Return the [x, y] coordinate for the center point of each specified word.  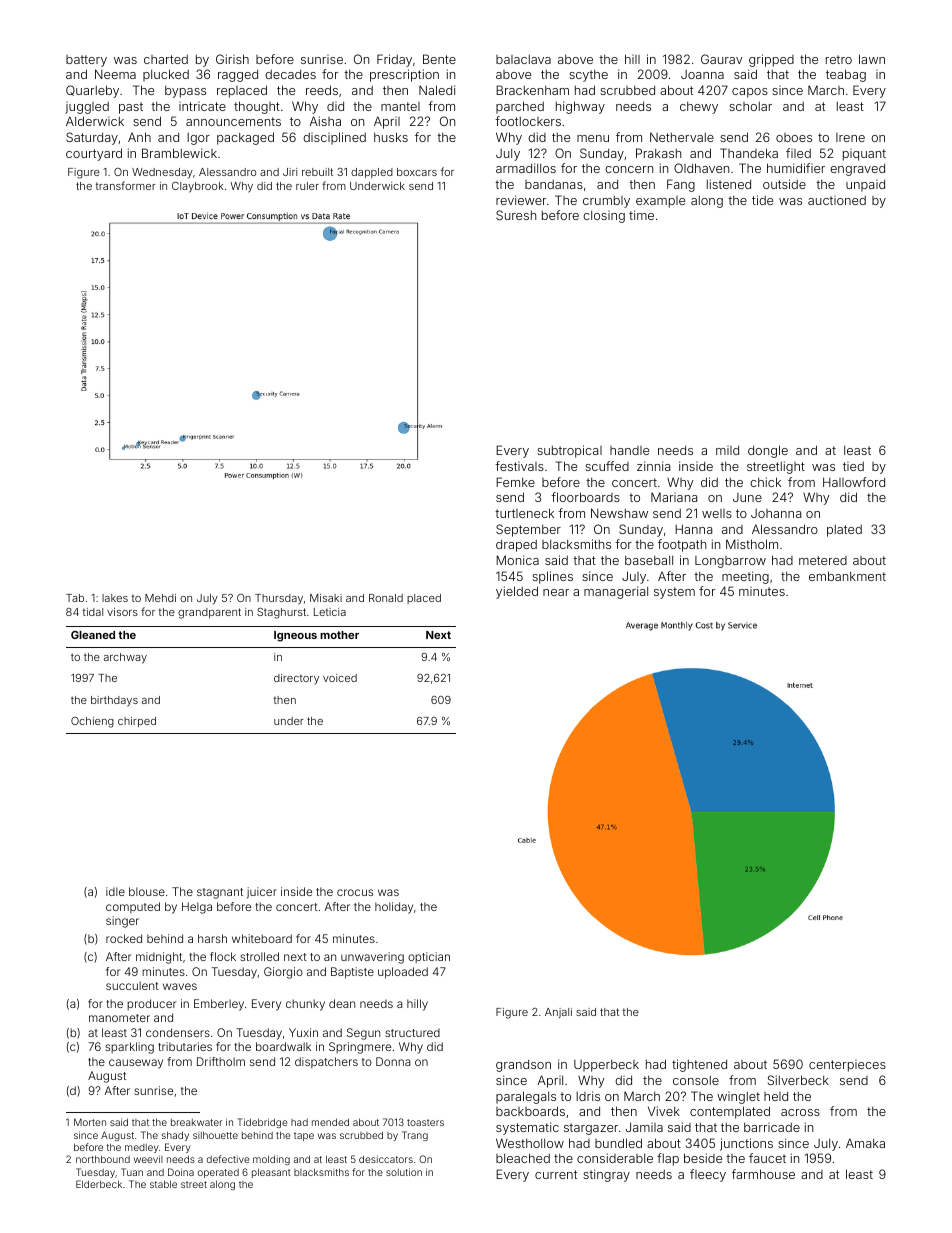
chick [765, 482]
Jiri [290, 172]
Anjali [558, 1013]
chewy [699, 108]
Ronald [386, 598]
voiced [340, 678]
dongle [768, 451]
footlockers [528, 121]
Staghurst [281, 613]
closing [604, 217]
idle [115, 891]
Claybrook [198, 187]
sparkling [129, 1048]
